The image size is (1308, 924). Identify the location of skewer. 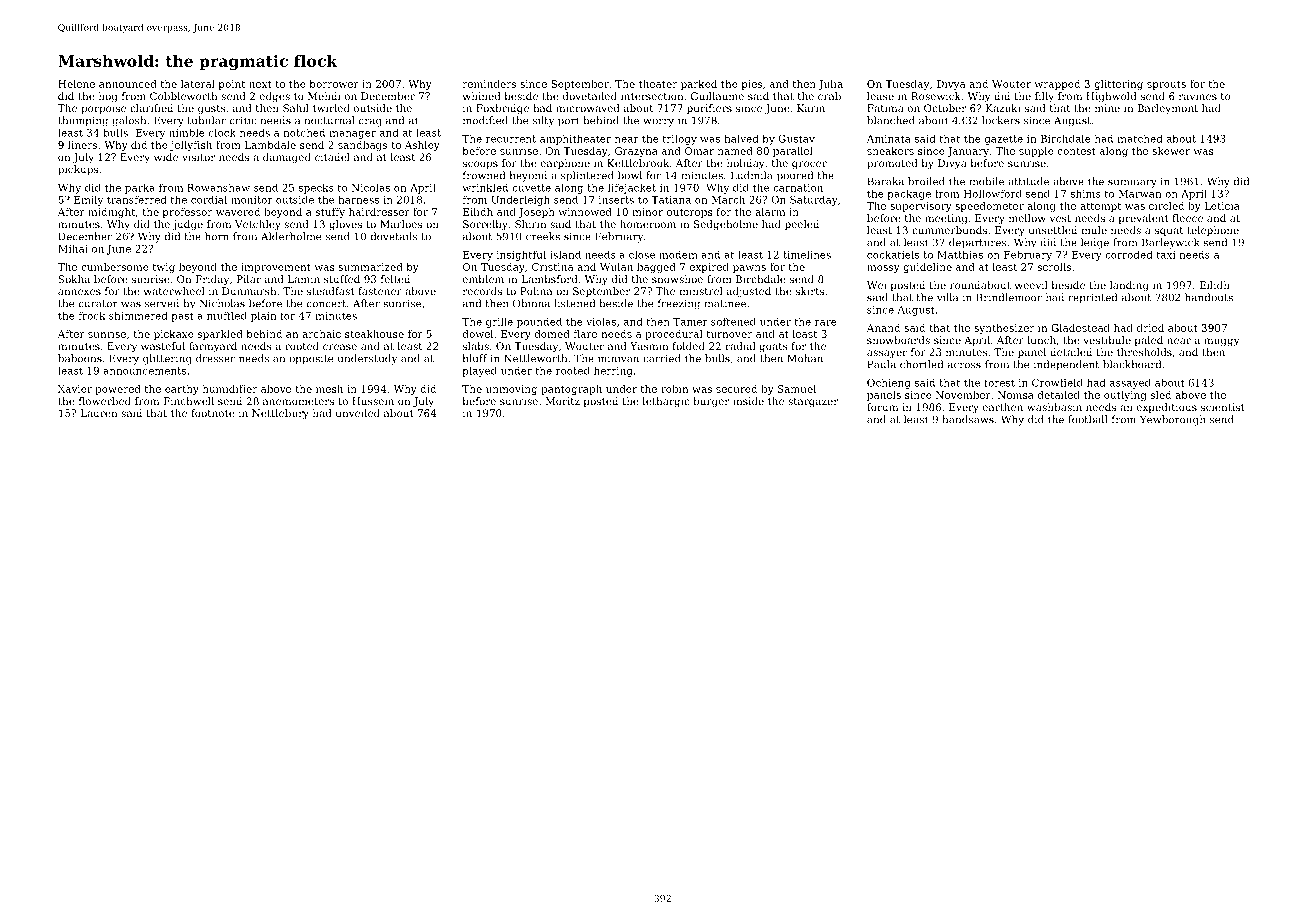
(1171, 151).
